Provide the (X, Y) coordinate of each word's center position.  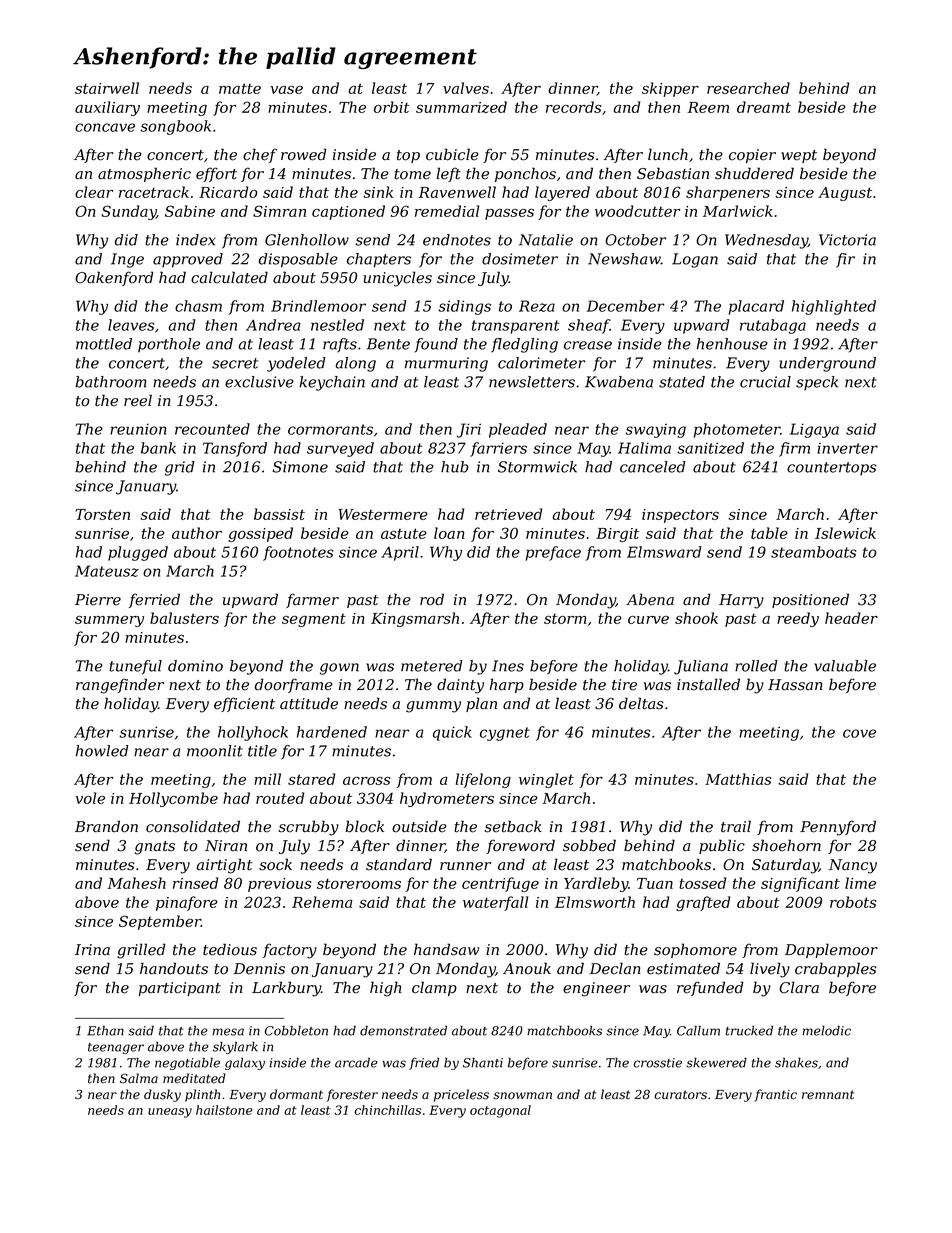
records (573, 107)
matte (240, 88)
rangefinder (120, 686)
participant (179, 989)
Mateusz (107, 571)
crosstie (658, 1063)
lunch (668, 154)
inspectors (680, 516)
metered (432, 666)
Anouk (527, 968)
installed (708, 684)
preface (553, 553)
